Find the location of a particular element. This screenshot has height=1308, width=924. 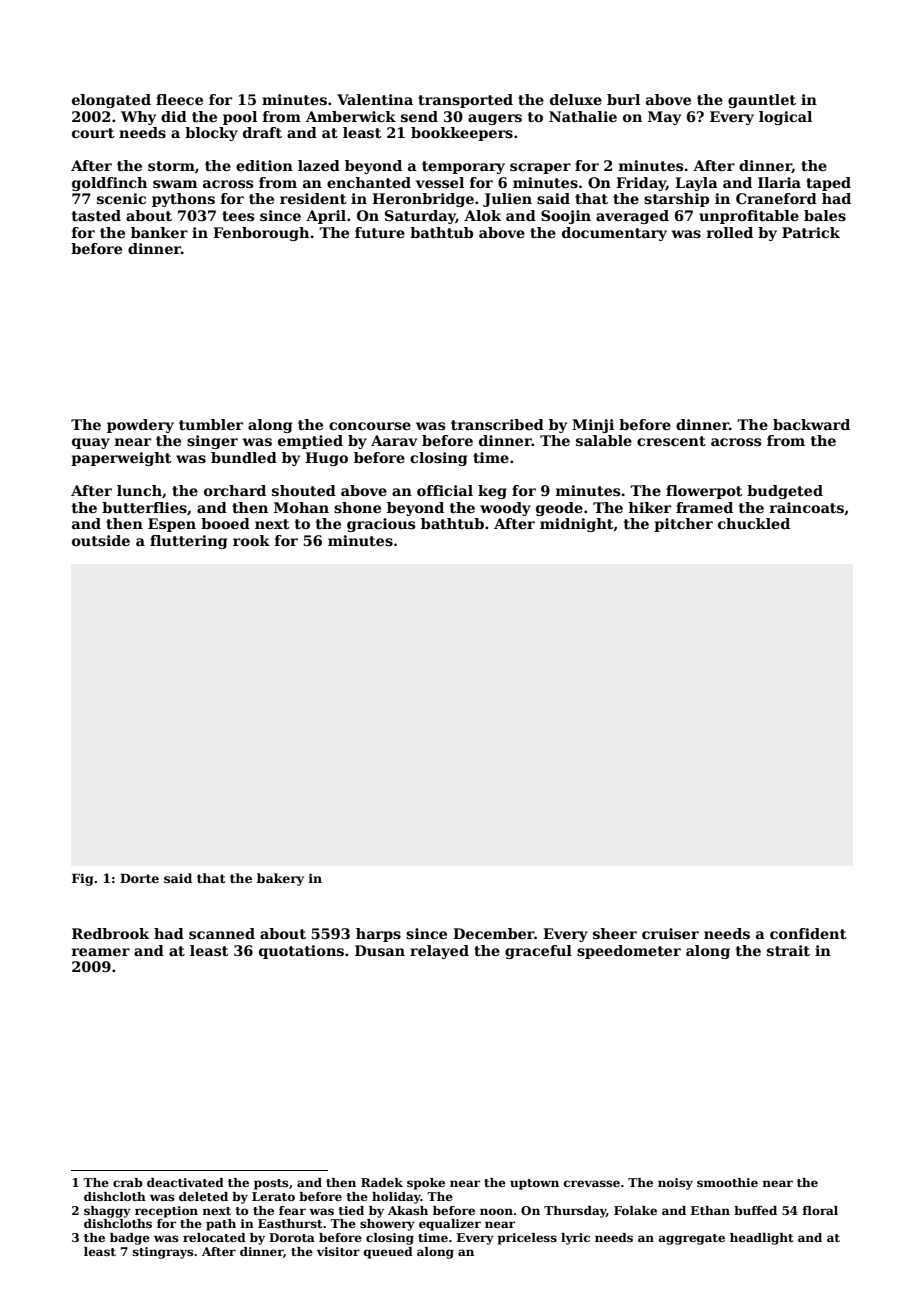

augers is located at coordinates (495, 119).
